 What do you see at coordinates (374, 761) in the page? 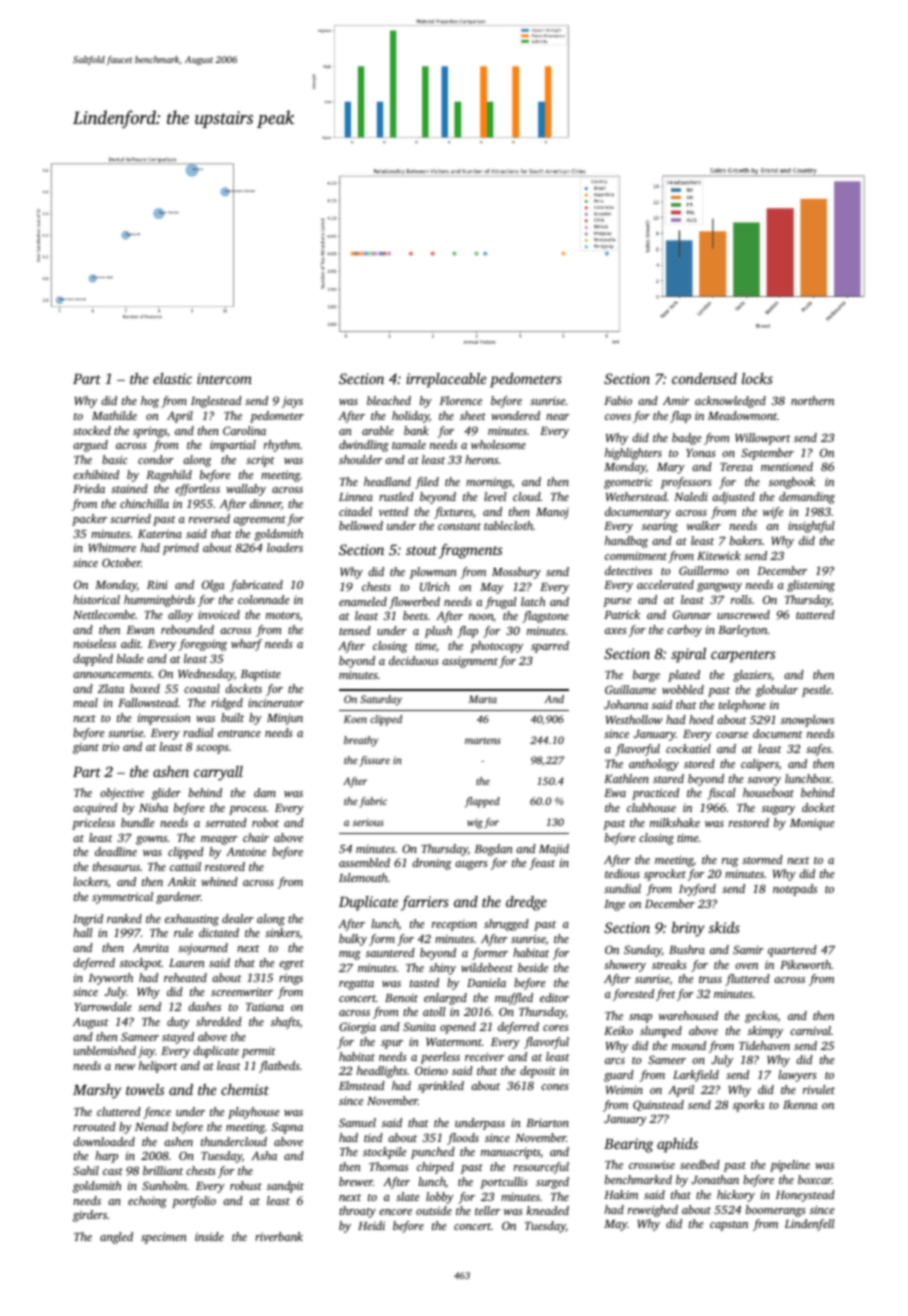
I see `fissure` at bounding box center [374, 761].
